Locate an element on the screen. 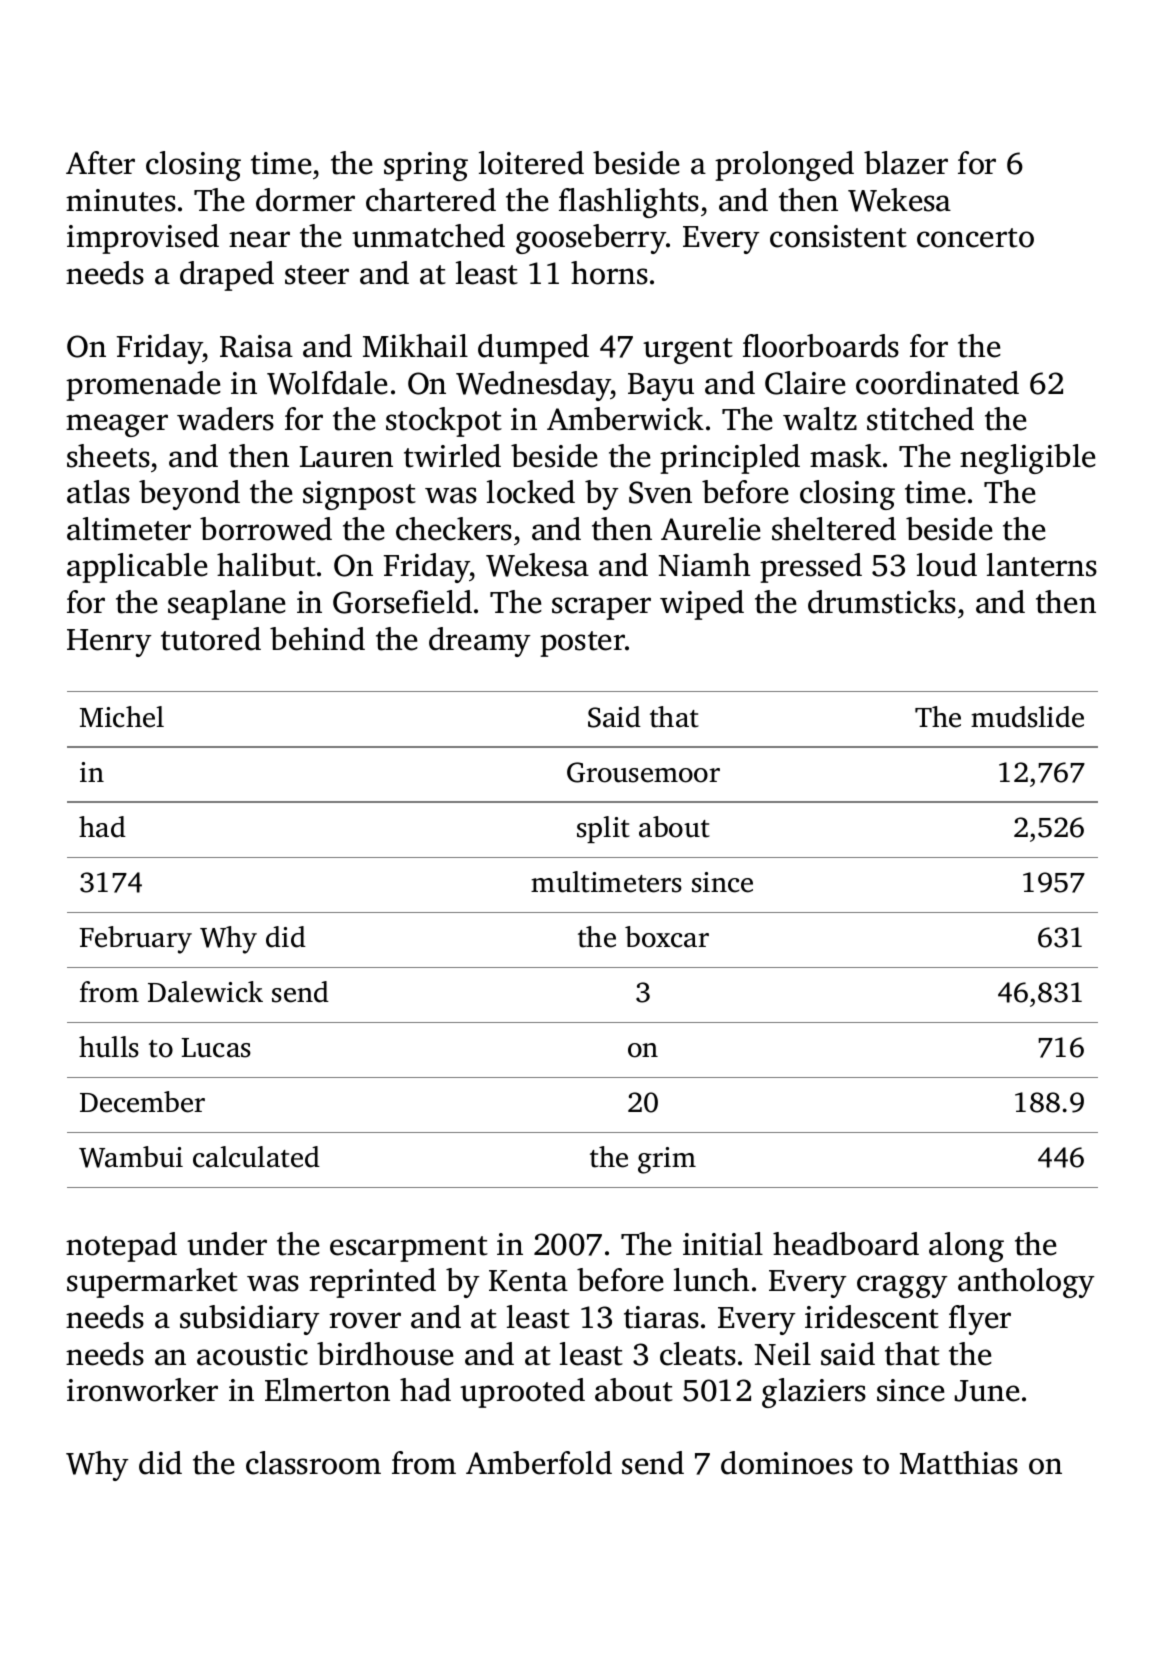  Dalewick is located at coordinates (205, 992).
